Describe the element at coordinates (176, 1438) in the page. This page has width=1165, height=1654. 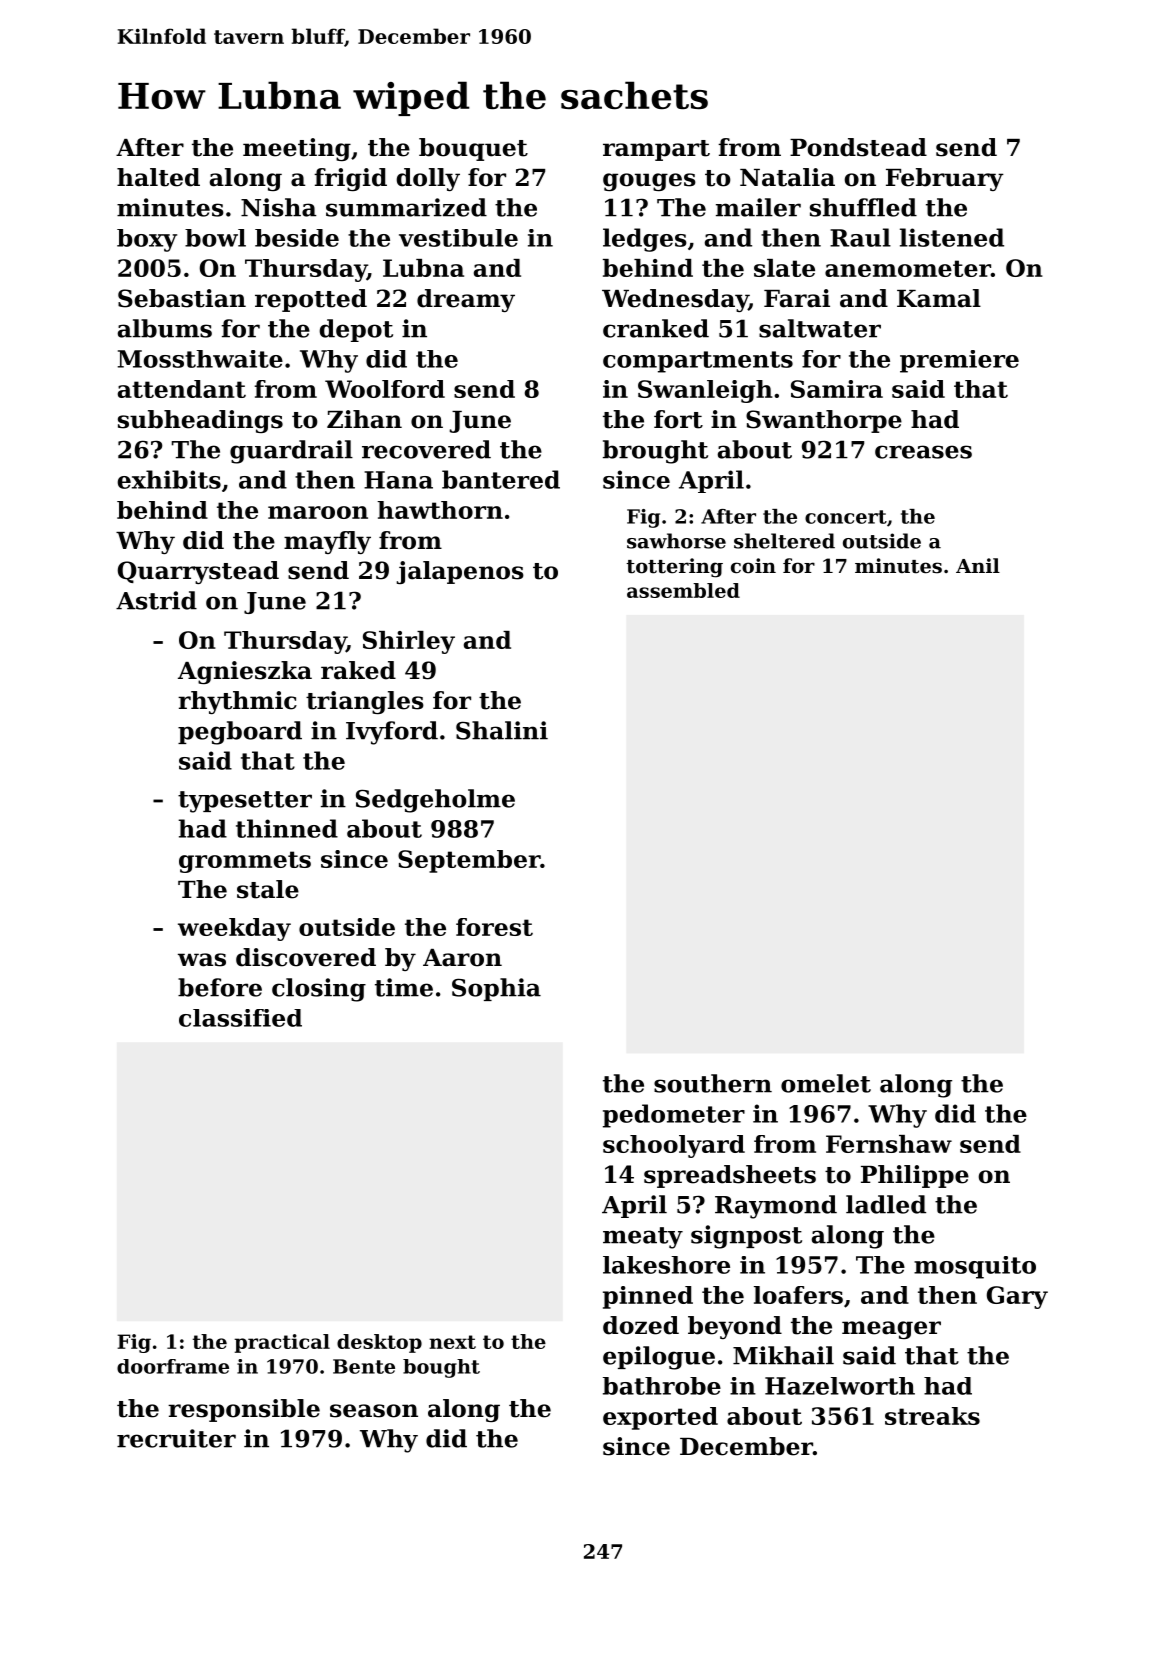
I see `recruiter` at that location.
